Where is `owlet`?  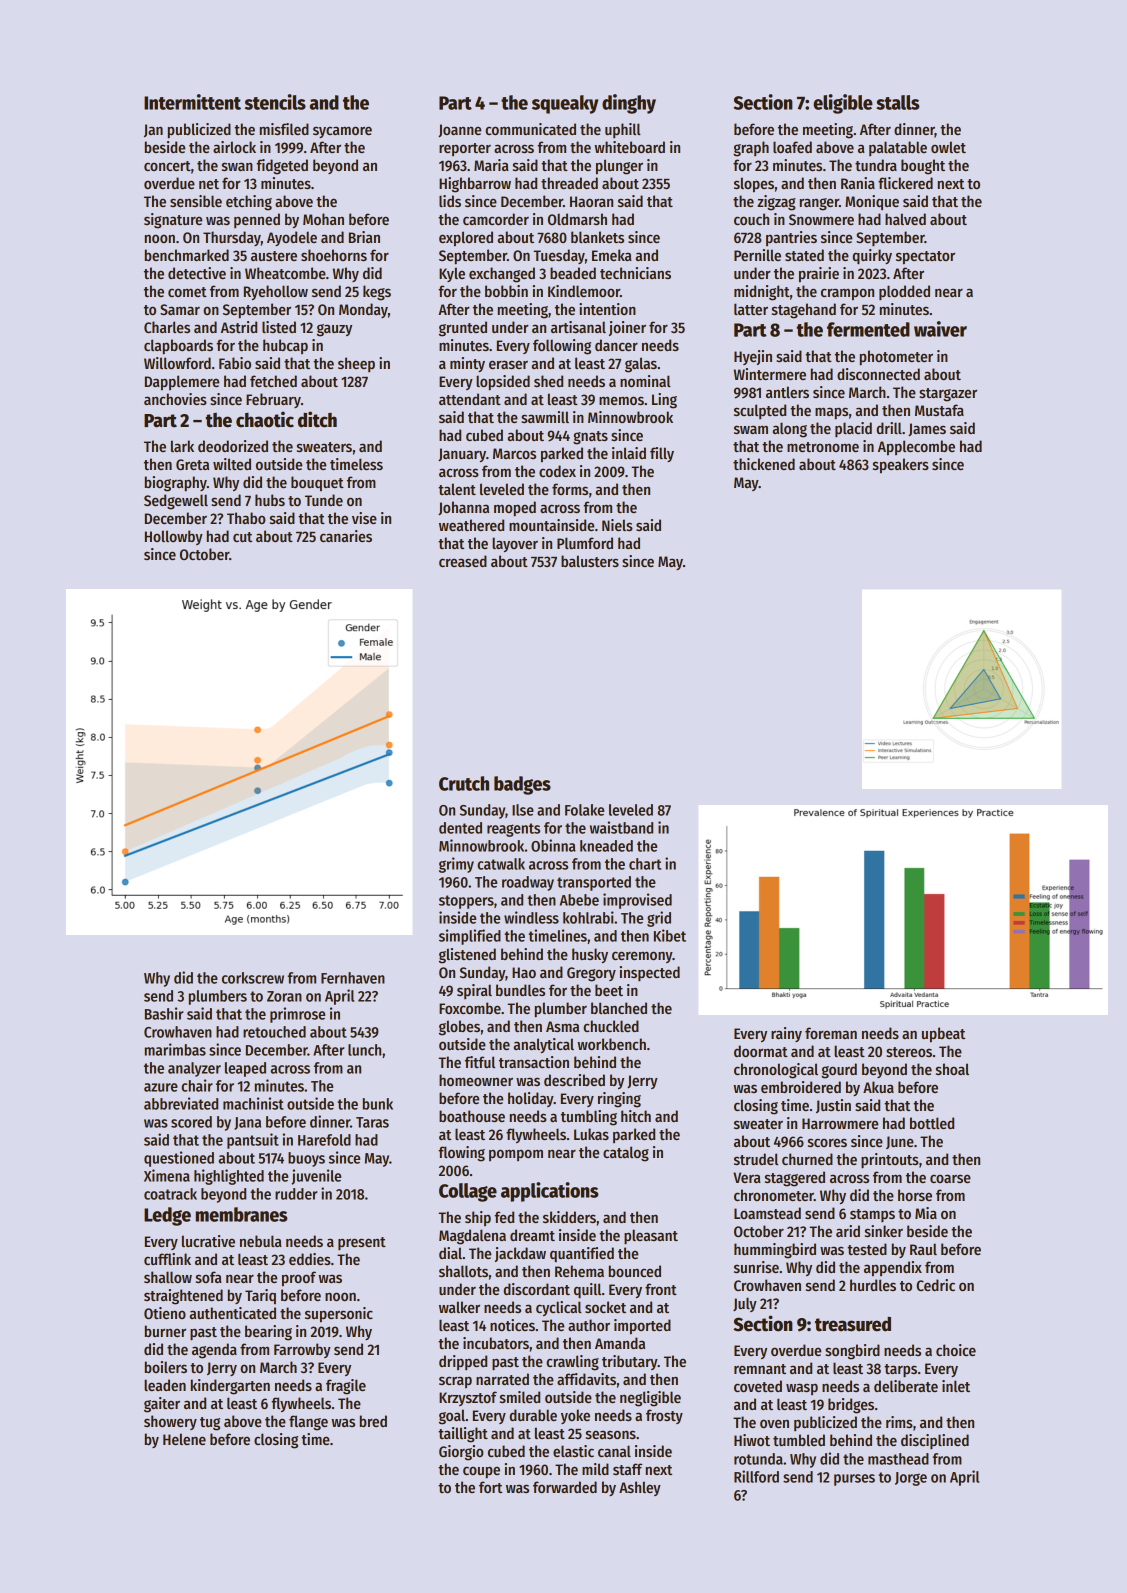
owlet is located at coordinates (948, 147).
